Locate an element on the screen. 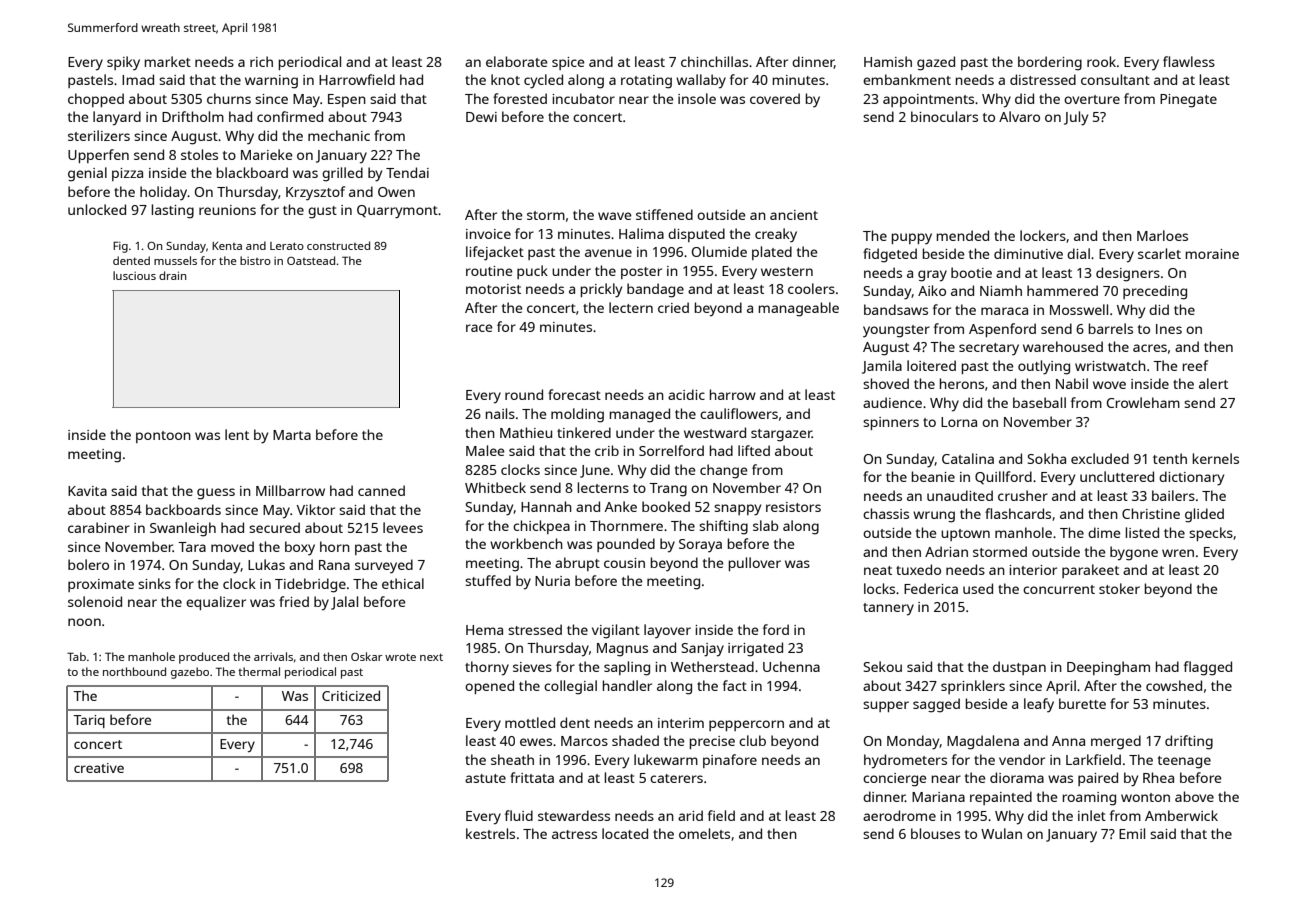  mended is located at coordinates (963, 235).
